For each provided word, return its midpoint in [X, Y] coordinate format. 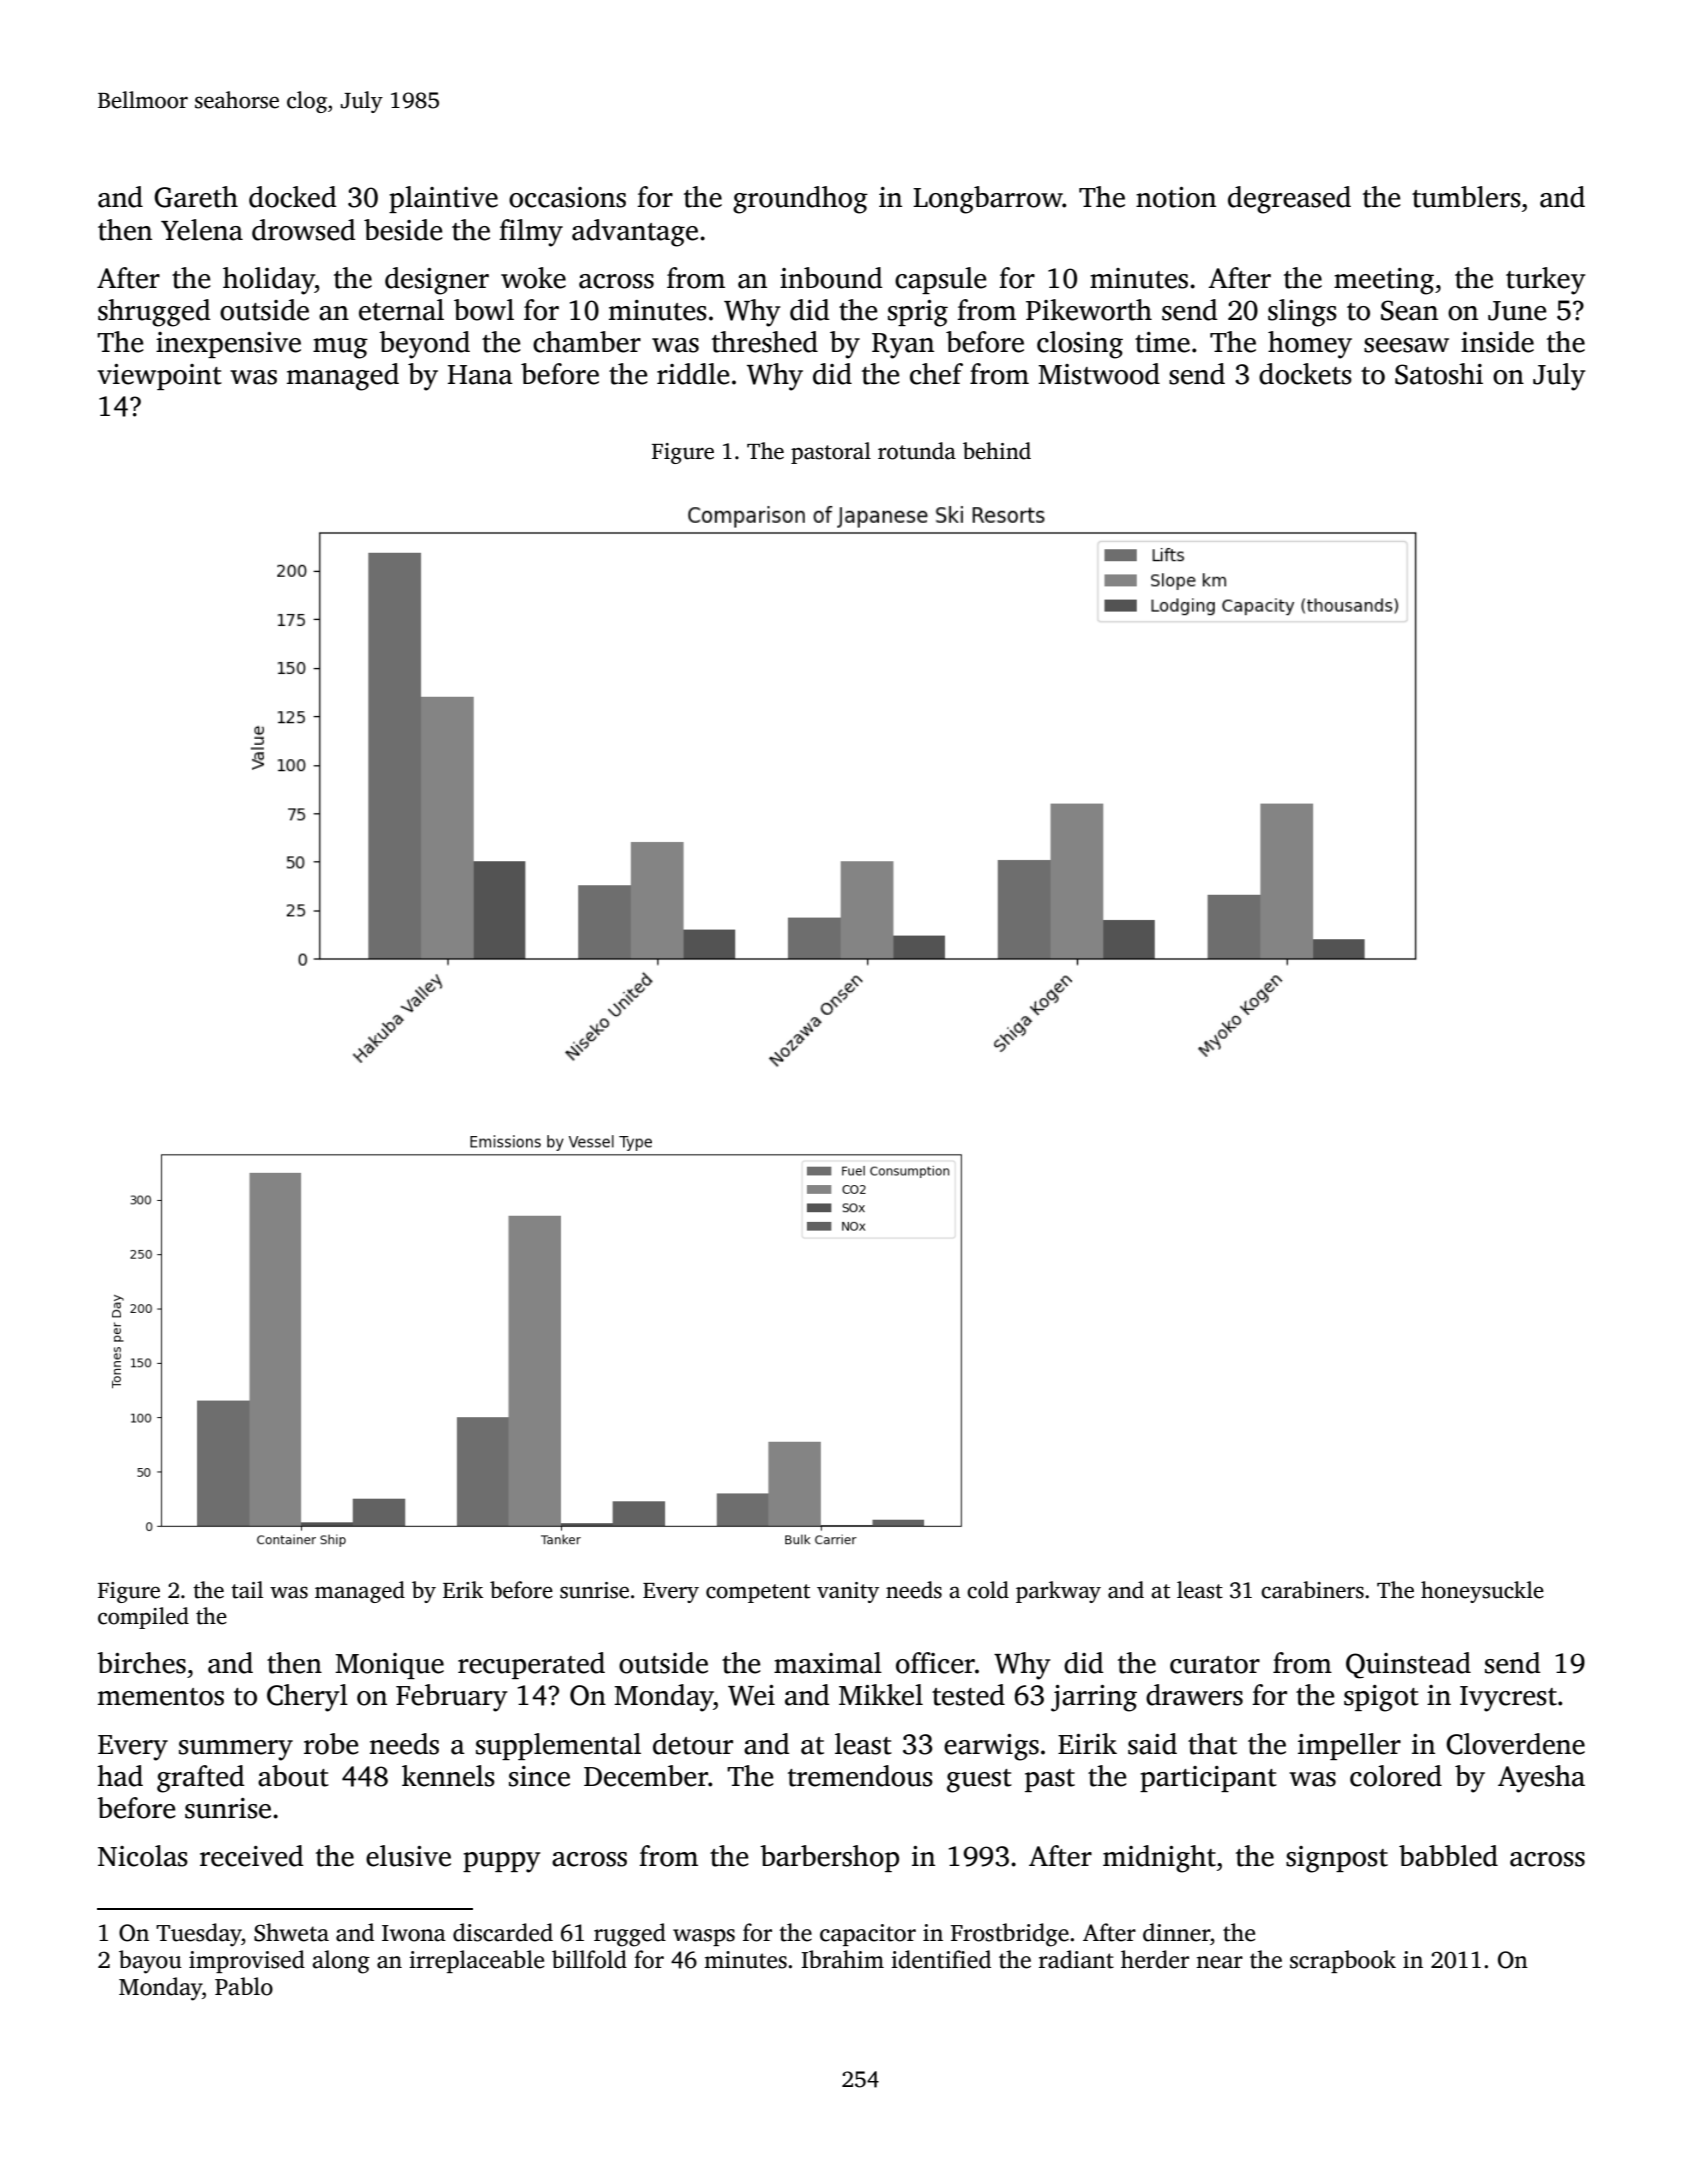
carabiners [1312, 1590]
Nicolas [143, 1856]
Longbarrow [988, 200]
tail [247, 1590]
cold [988, 1590]
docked [293, 197]
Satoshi [1439, 374]
